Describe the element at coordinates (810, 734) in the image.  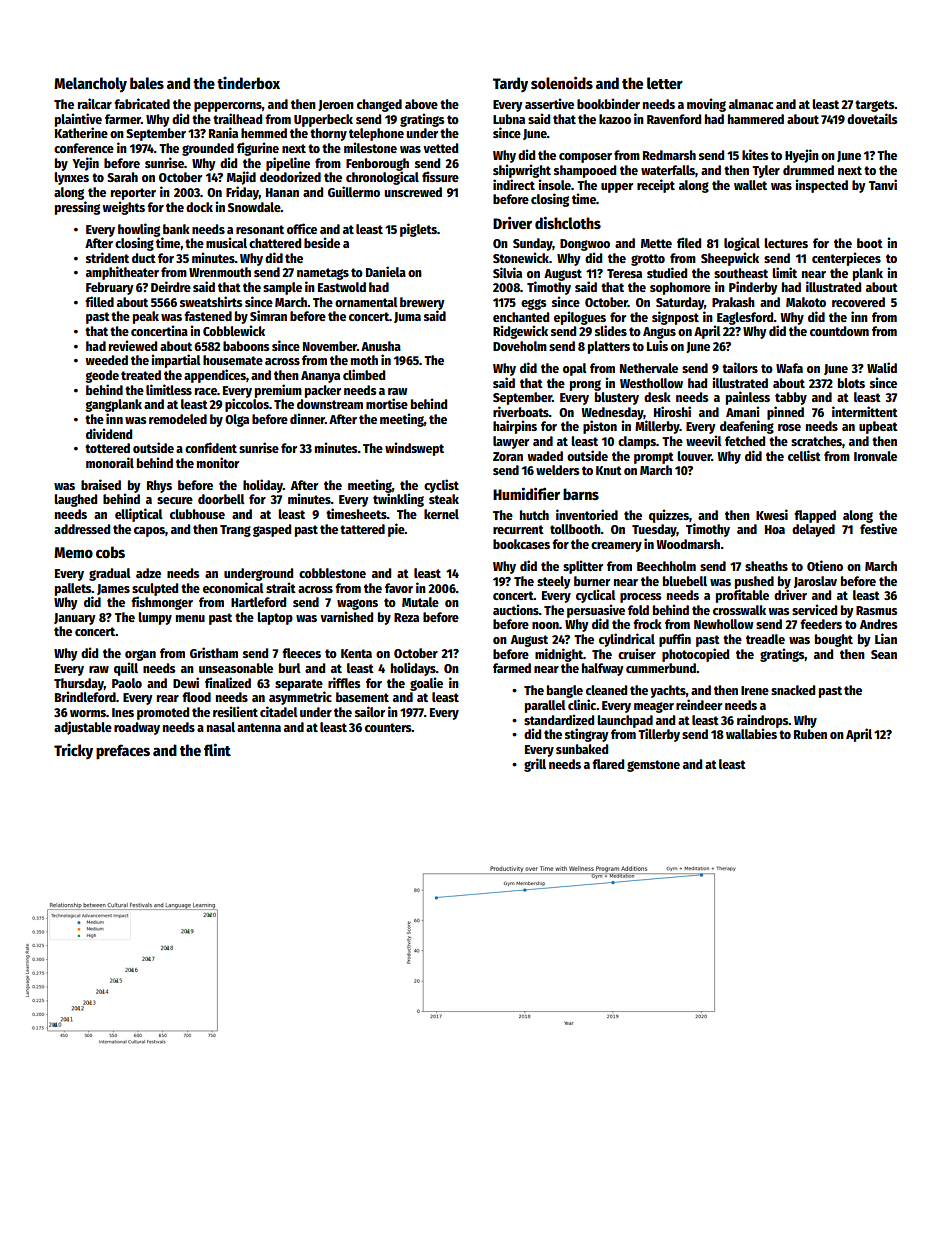
I see `Ruben` at that location.
